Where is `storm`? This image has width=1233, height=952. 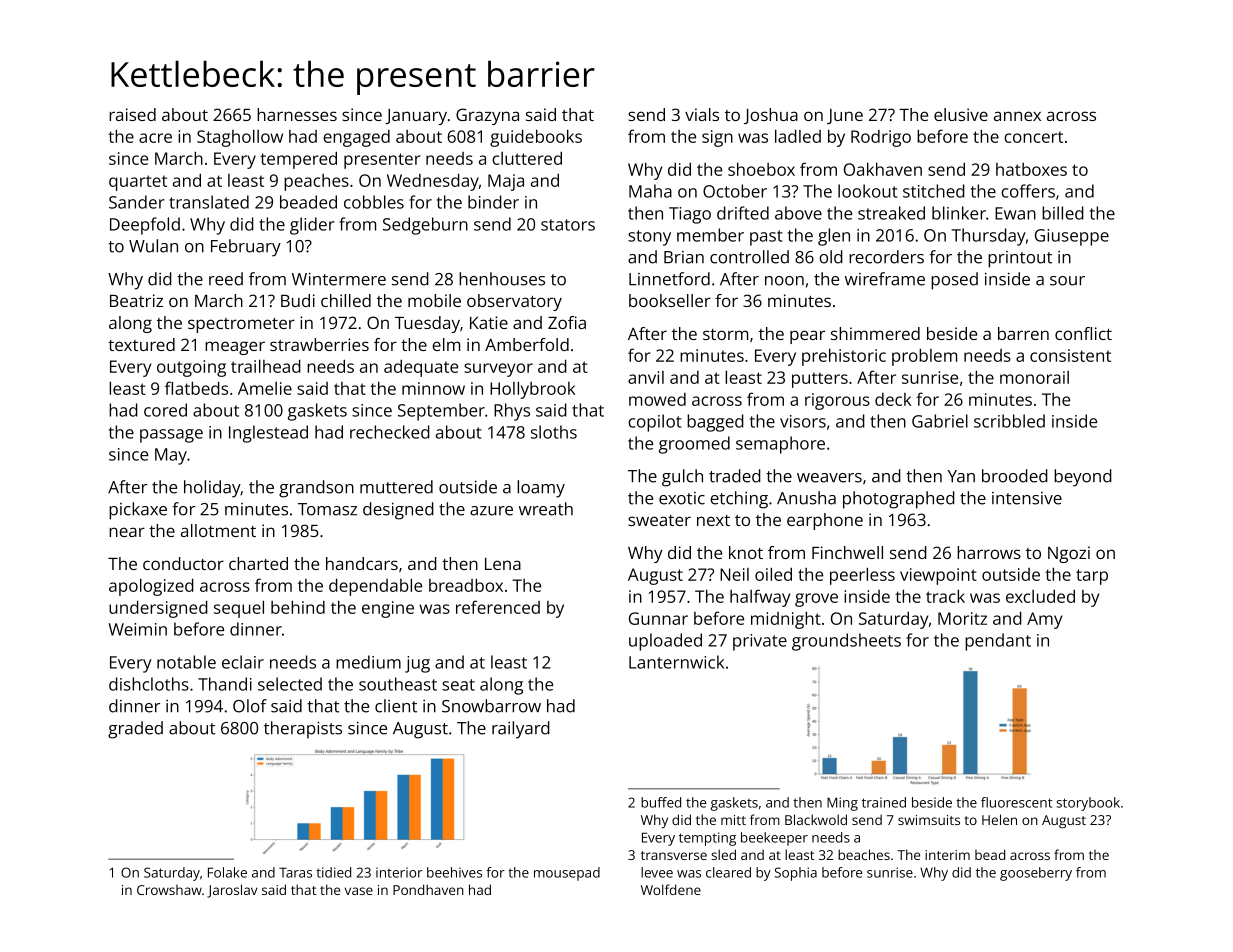
storm is located at coordinates (725, 334).
